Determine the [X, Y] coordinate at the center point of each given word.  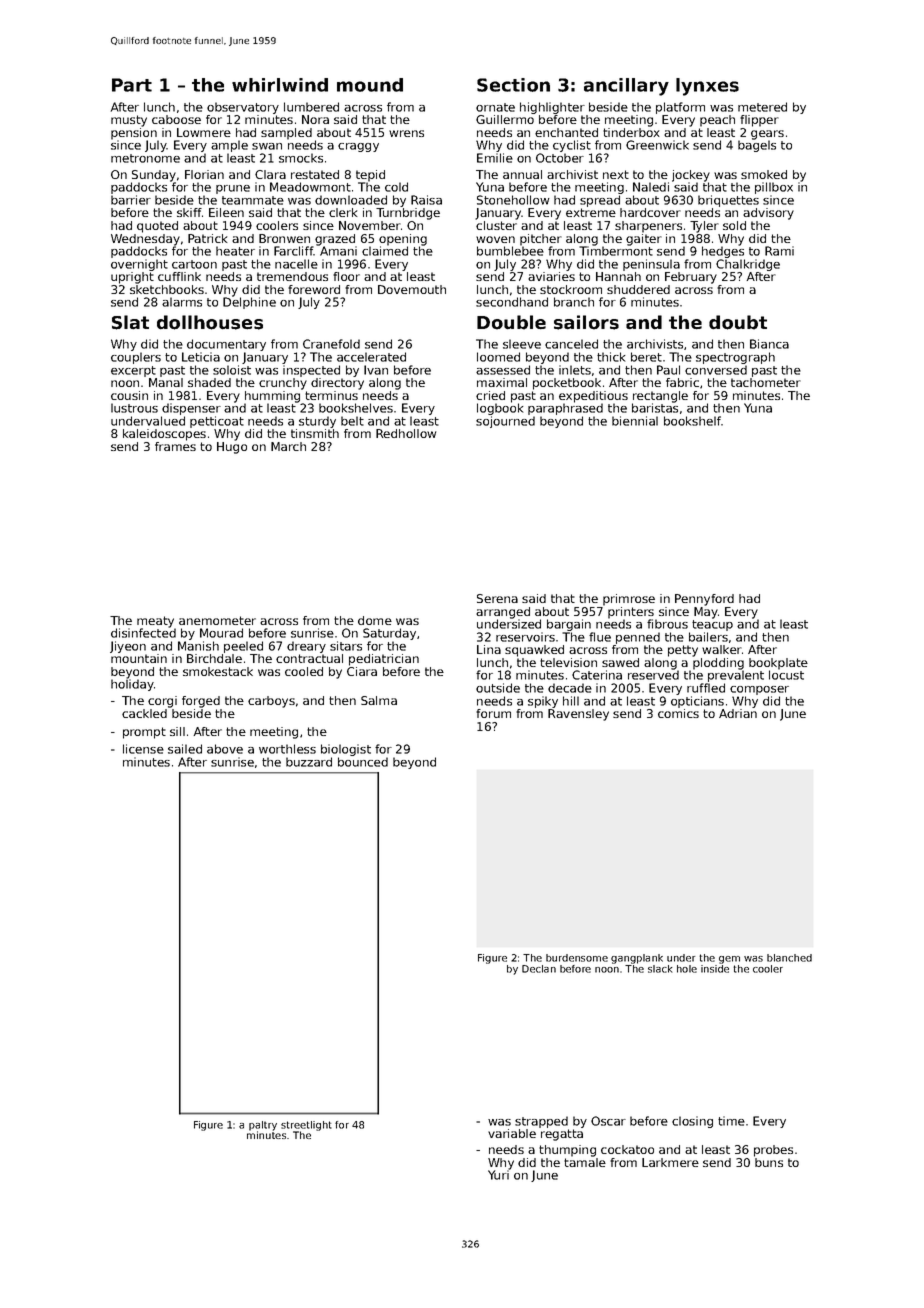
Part [132, 85]
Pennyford [704, 600]
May [706, 613]
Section [513, 85]
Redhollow [406, 433]
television [568, 662]
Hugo [232, 448]
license [143, 749]
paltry [263, 1126]
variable [512, 1133]
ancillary [626, 87]
